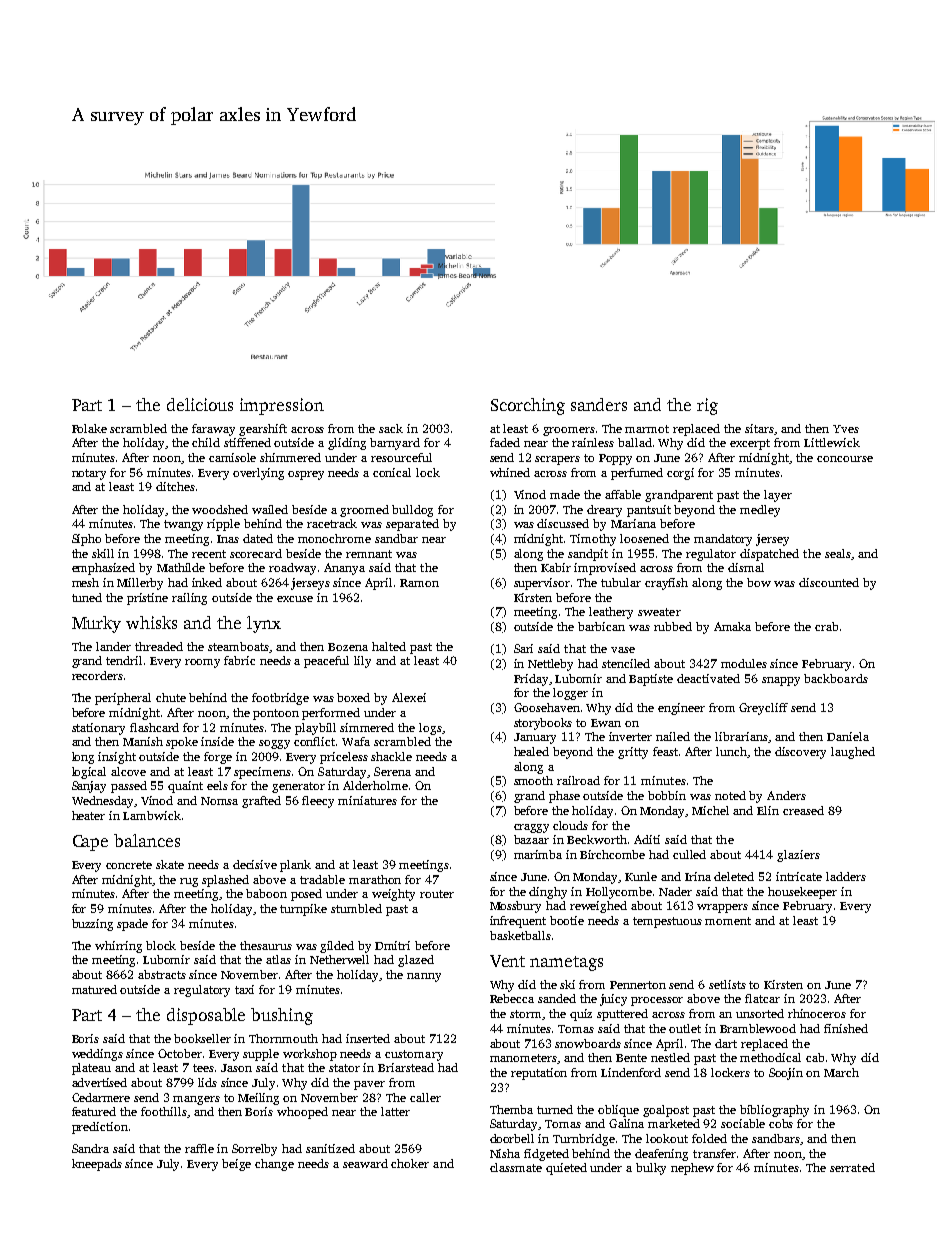  I want to click on heater, so click(88, 815).
